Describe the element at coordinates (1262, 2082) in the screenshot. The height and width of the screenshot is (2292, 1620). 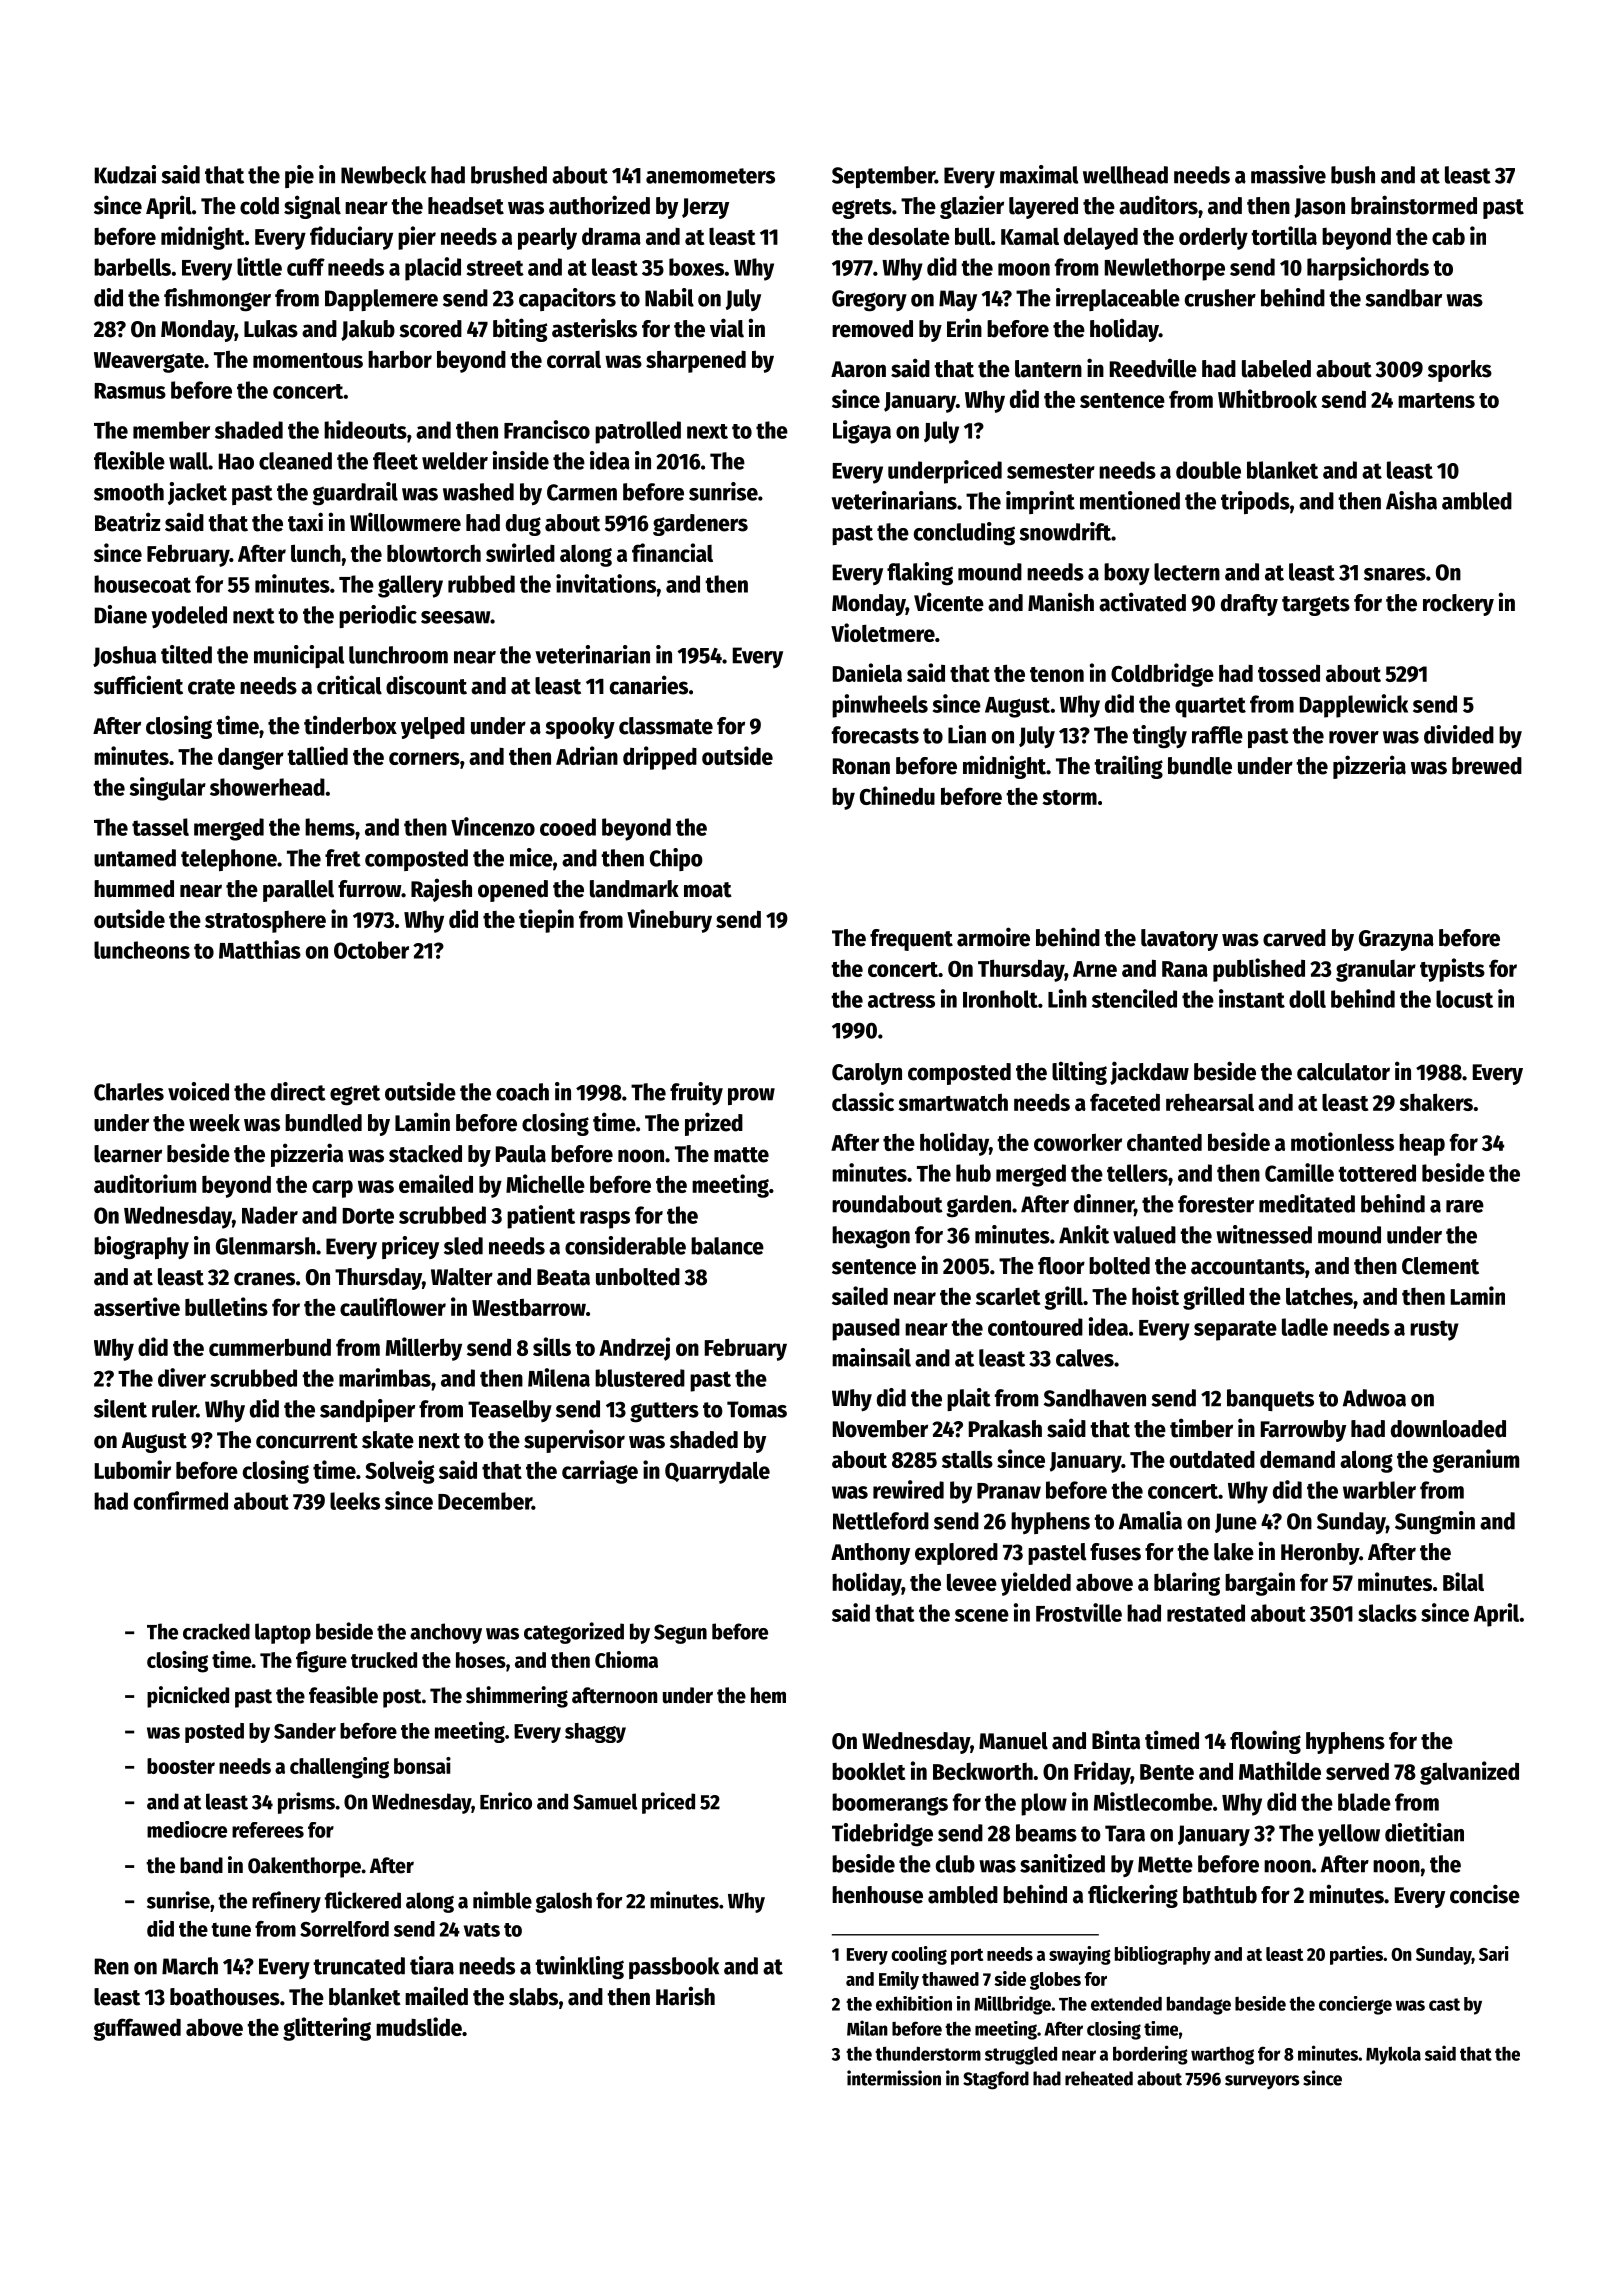
I see `surveyors` at that location.
